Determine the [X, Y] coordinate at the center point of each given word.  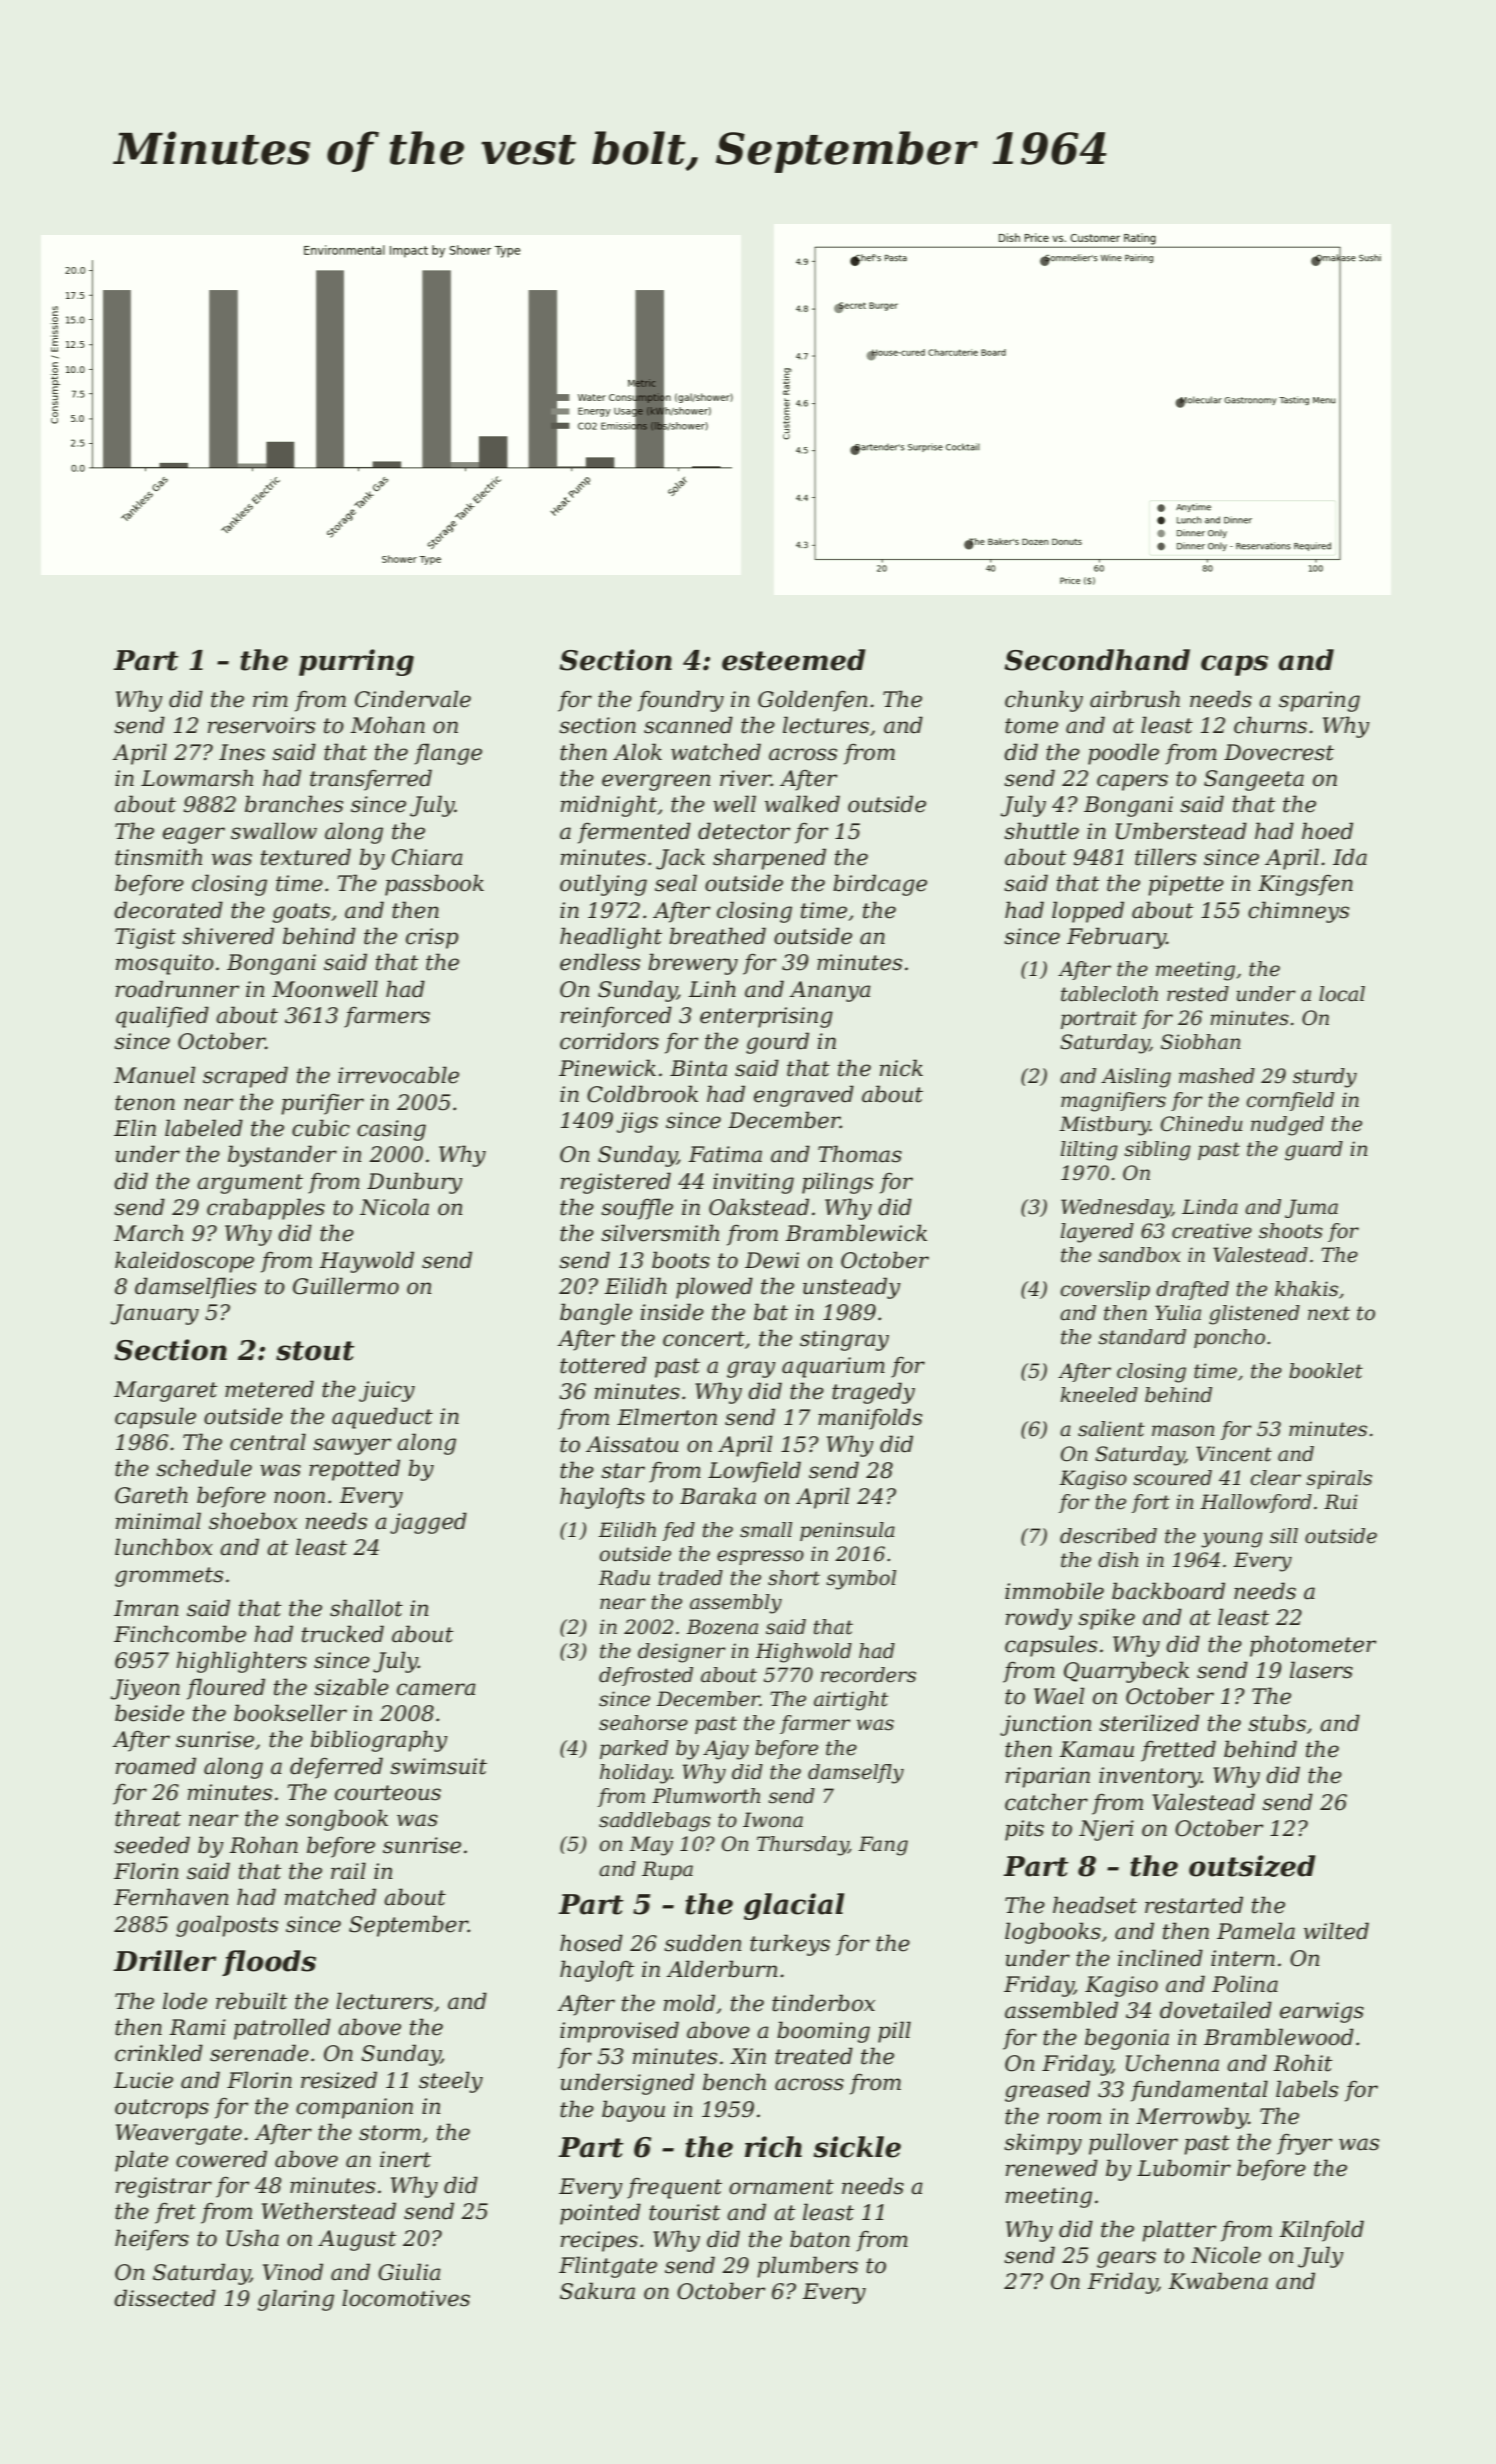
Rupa [667, 1870]
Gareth [151, 1495]
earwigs [1322, 2012]
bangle [596, 1314]
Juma [1311, 1208]
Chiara [427, 857]
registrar [164, 2187]
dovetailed [1216, 2010]
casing [391, 1130]
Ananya [830, 991]
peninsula [847, 1531]
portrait [1099, 1019]
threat [148, 1818]
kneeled [1099, 1395]
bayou [633, 2111]
